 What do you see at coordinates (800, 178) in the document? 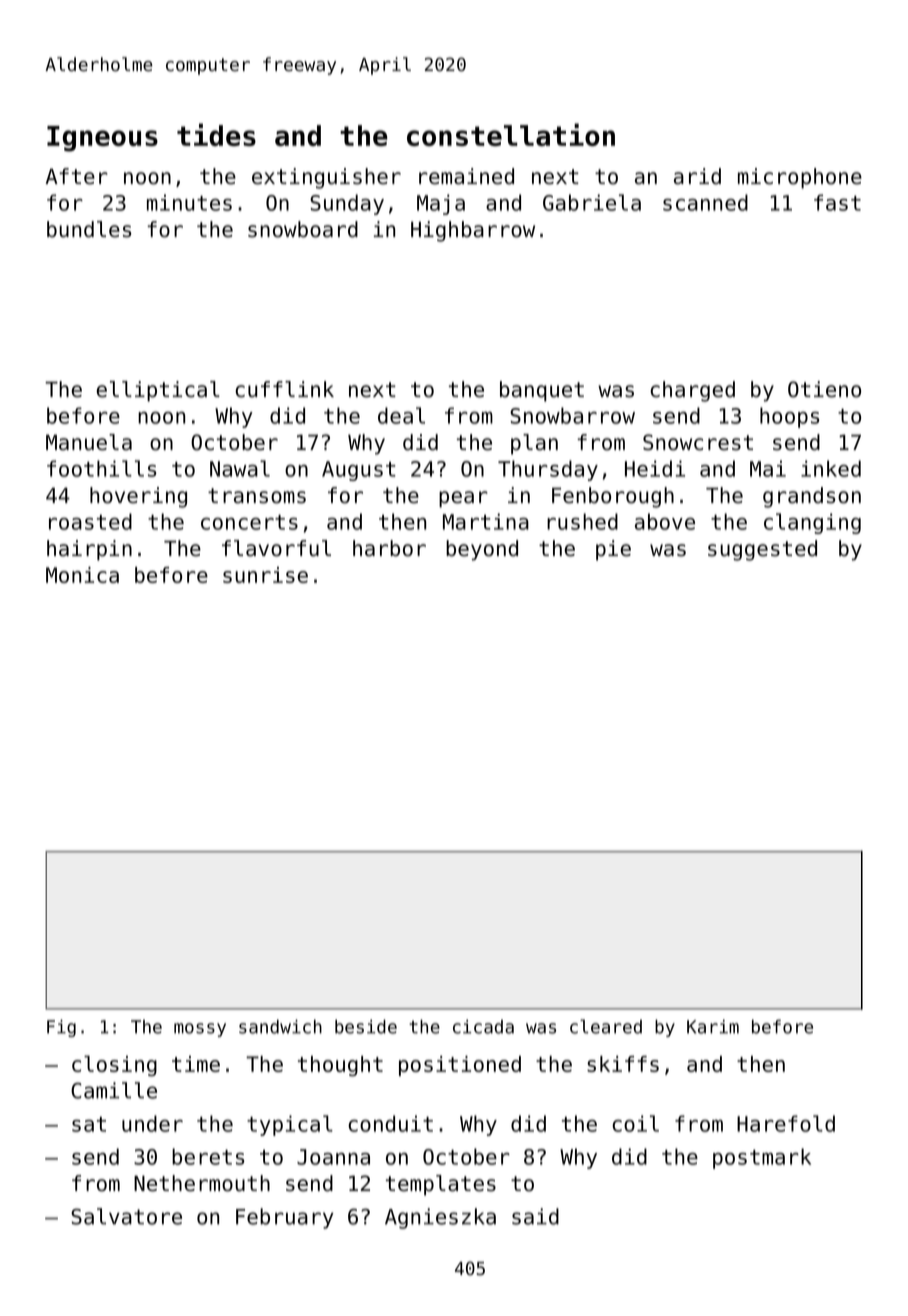
I see `microphone` at bounding box center [800, 178].
